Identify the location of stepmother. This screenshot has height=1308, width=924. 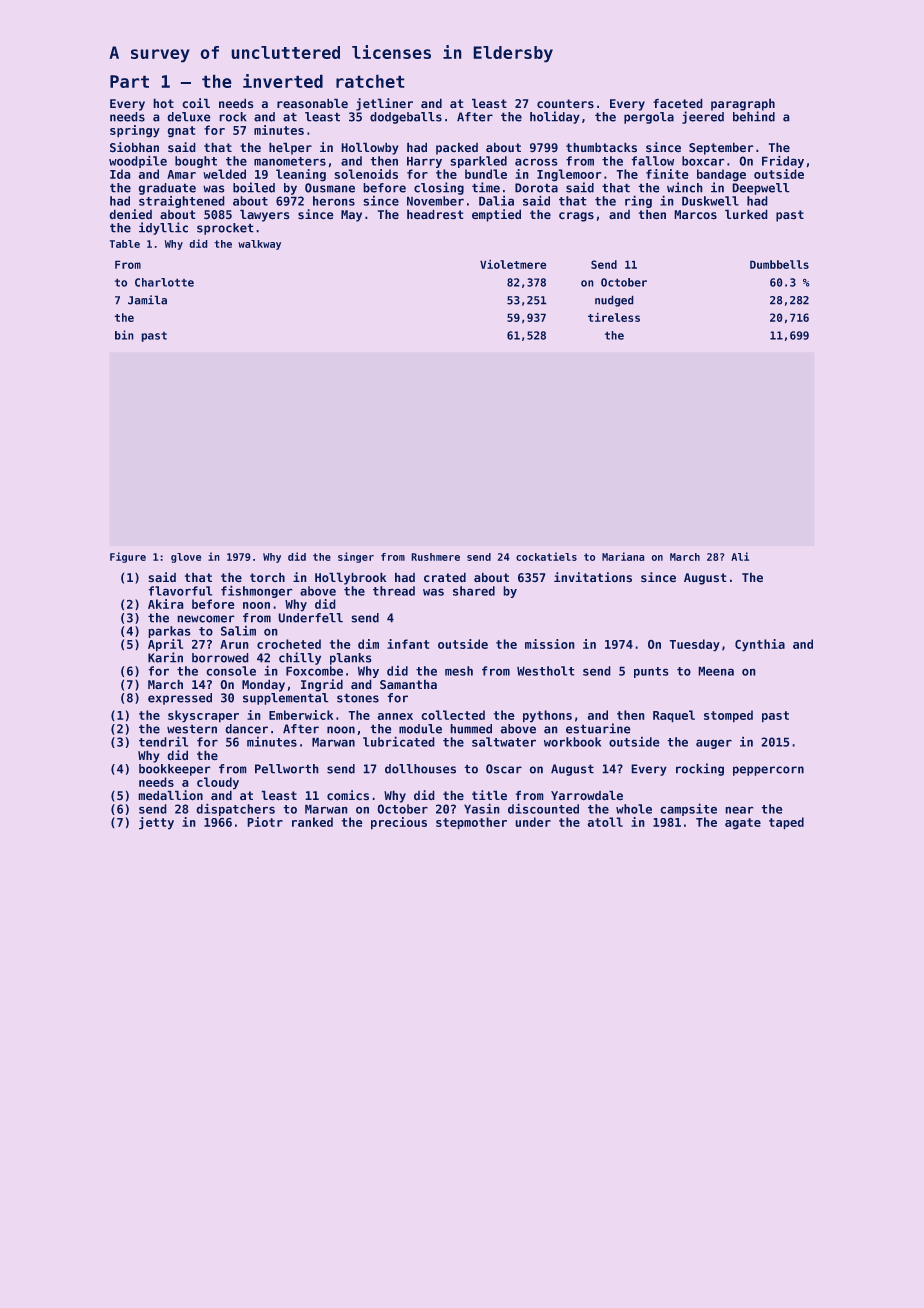
(471, 823).
